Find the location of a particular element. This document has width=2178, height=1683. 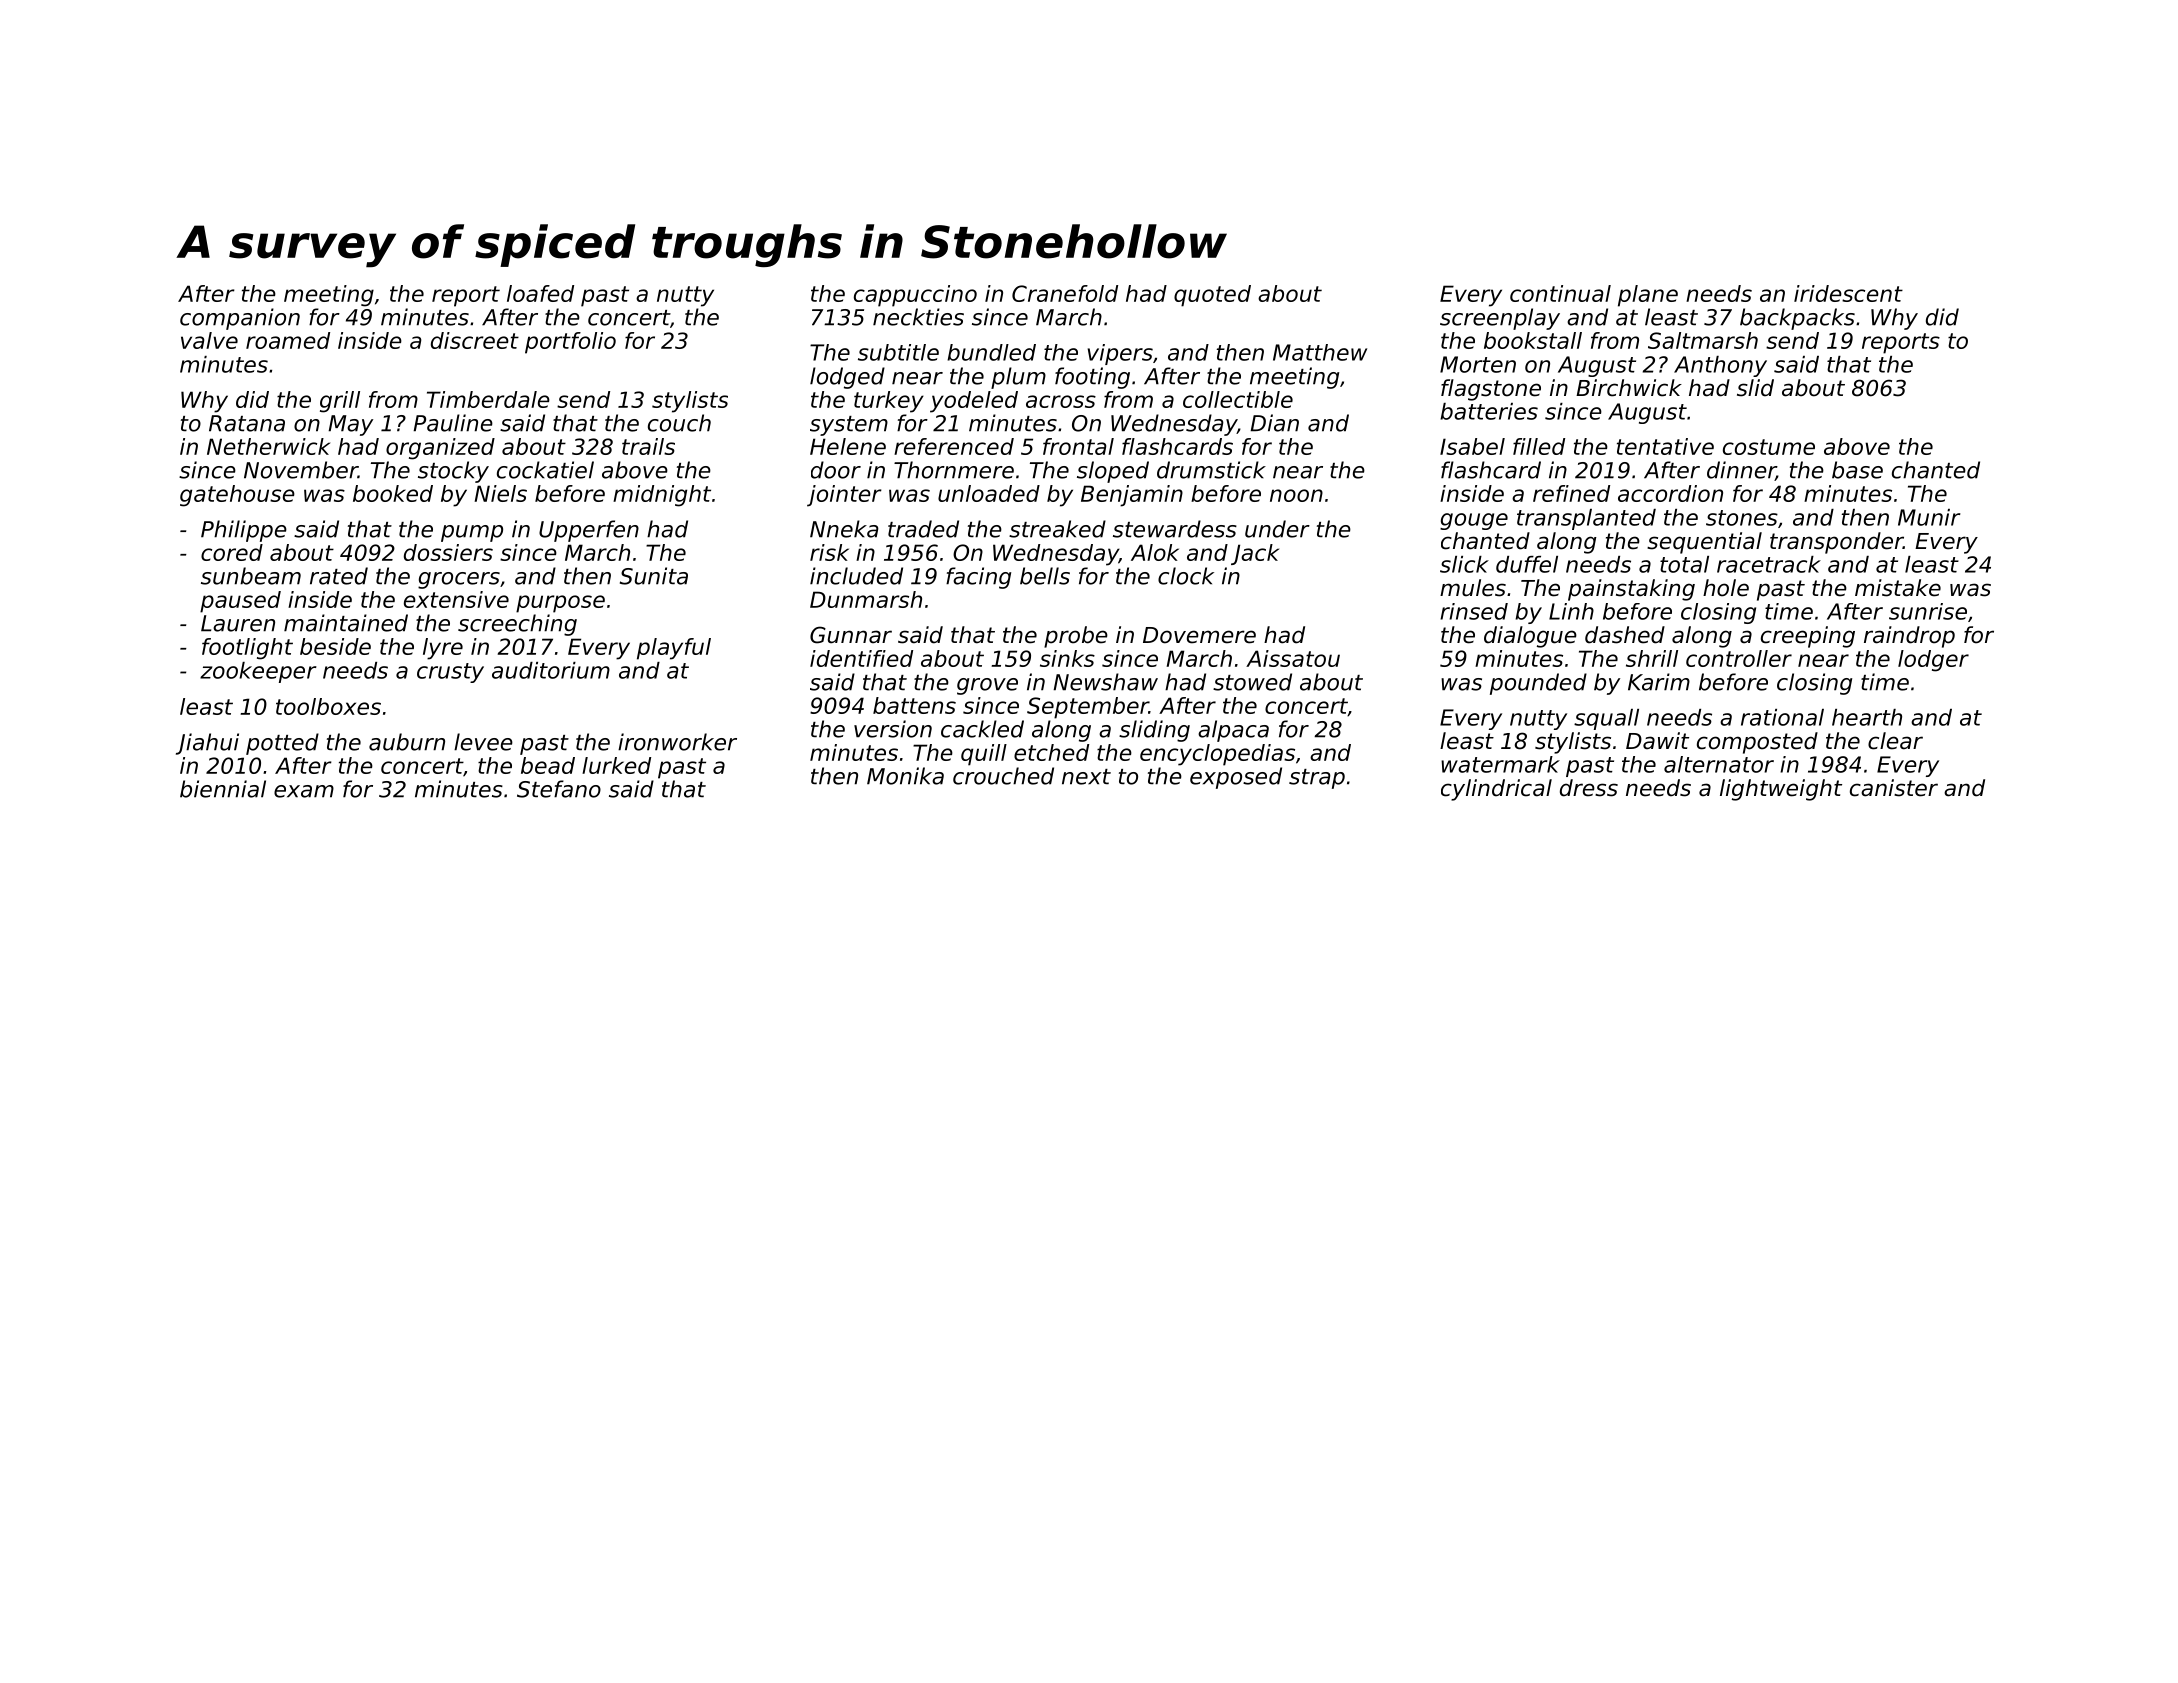

slick is located at coordinates (1464, 564).
